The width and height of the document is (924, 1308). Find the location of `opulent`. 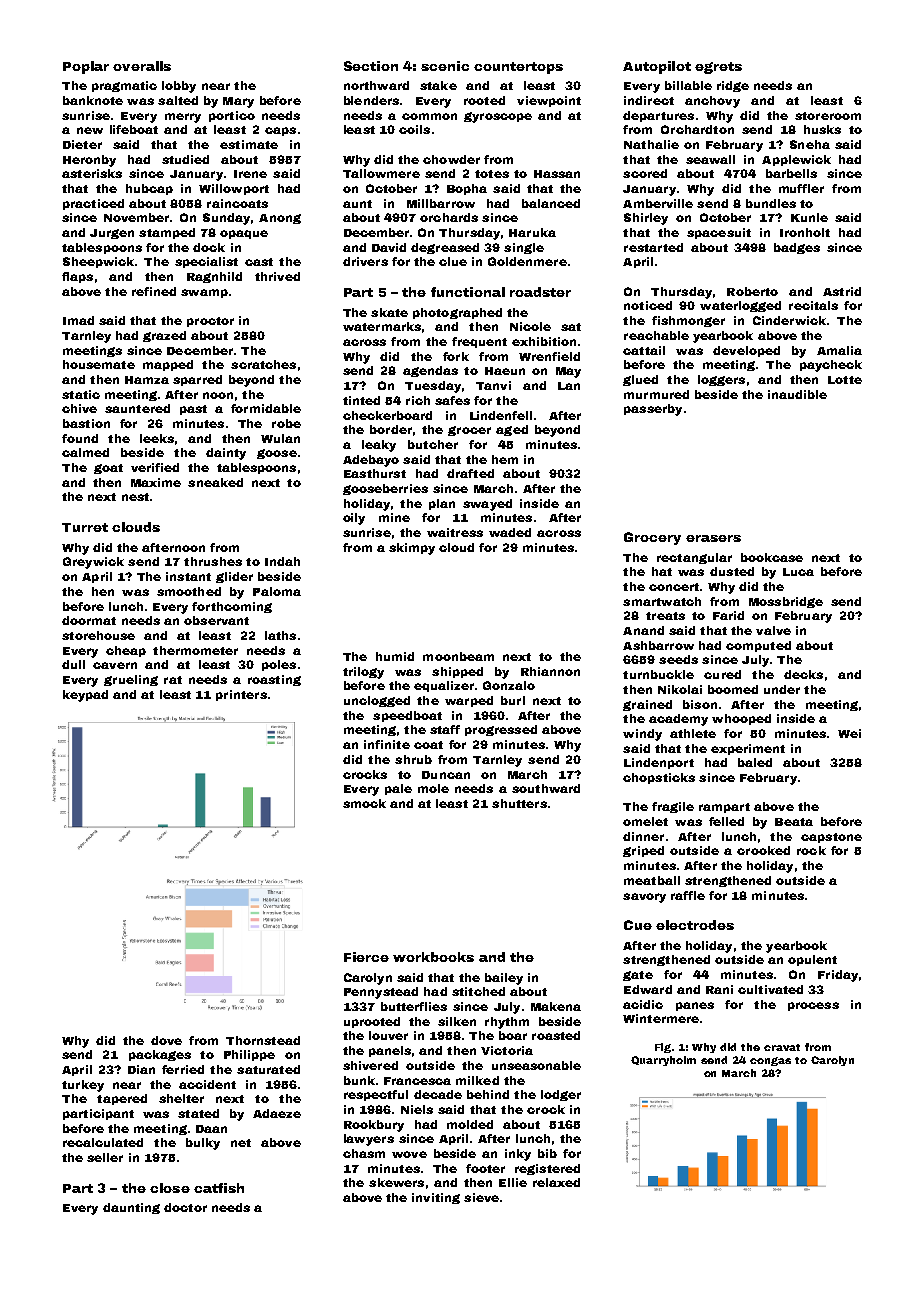

opulent is located at coordinates (812, 960).
